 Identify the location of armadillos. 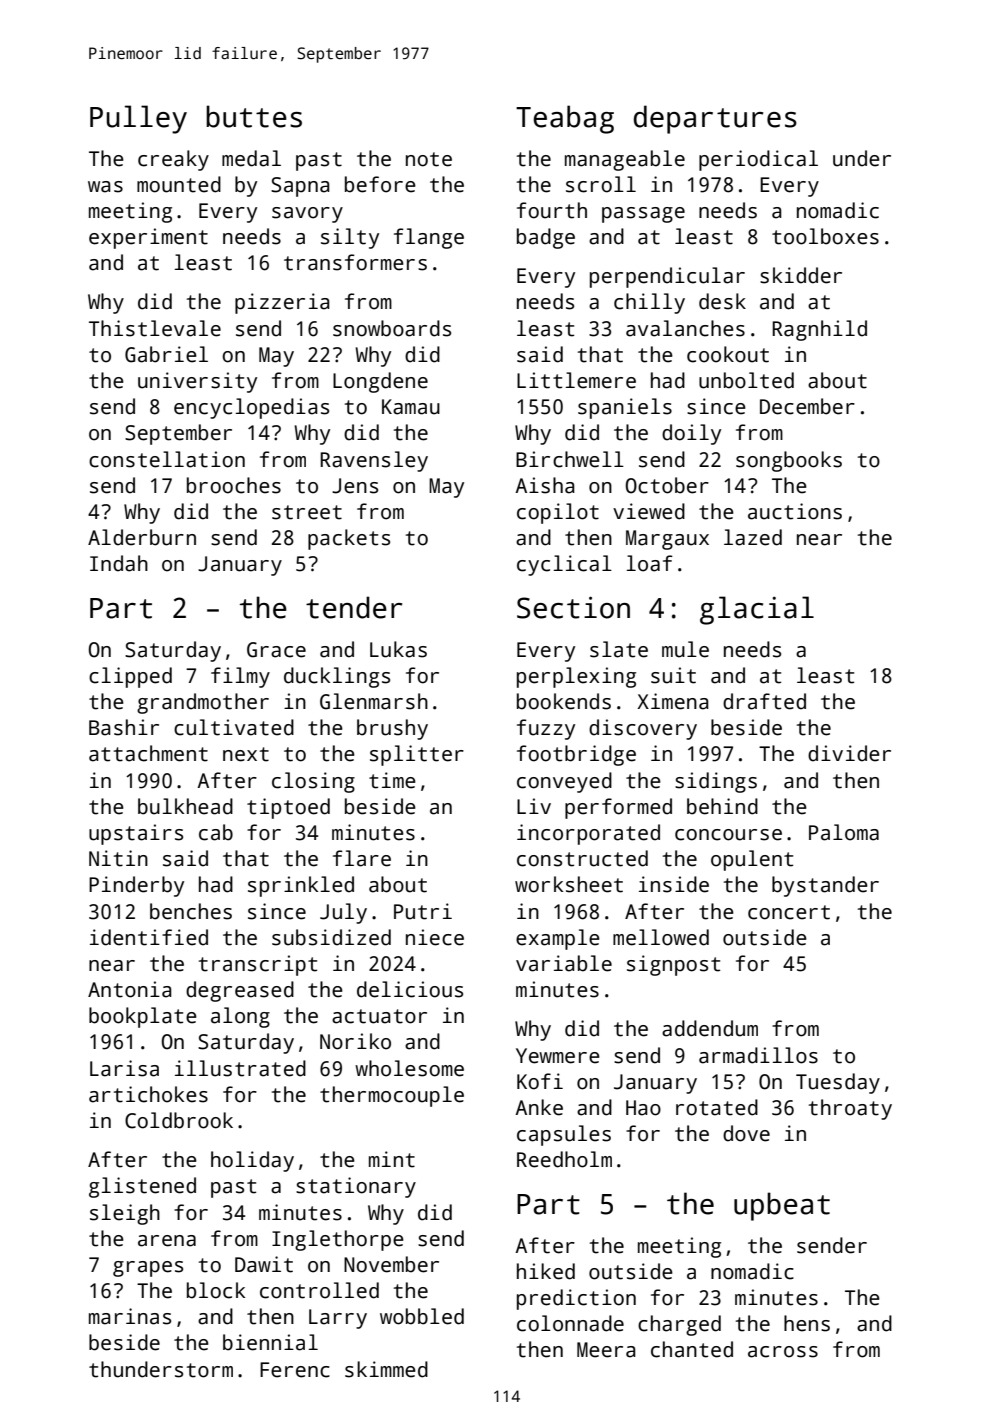
(758, 1055).
